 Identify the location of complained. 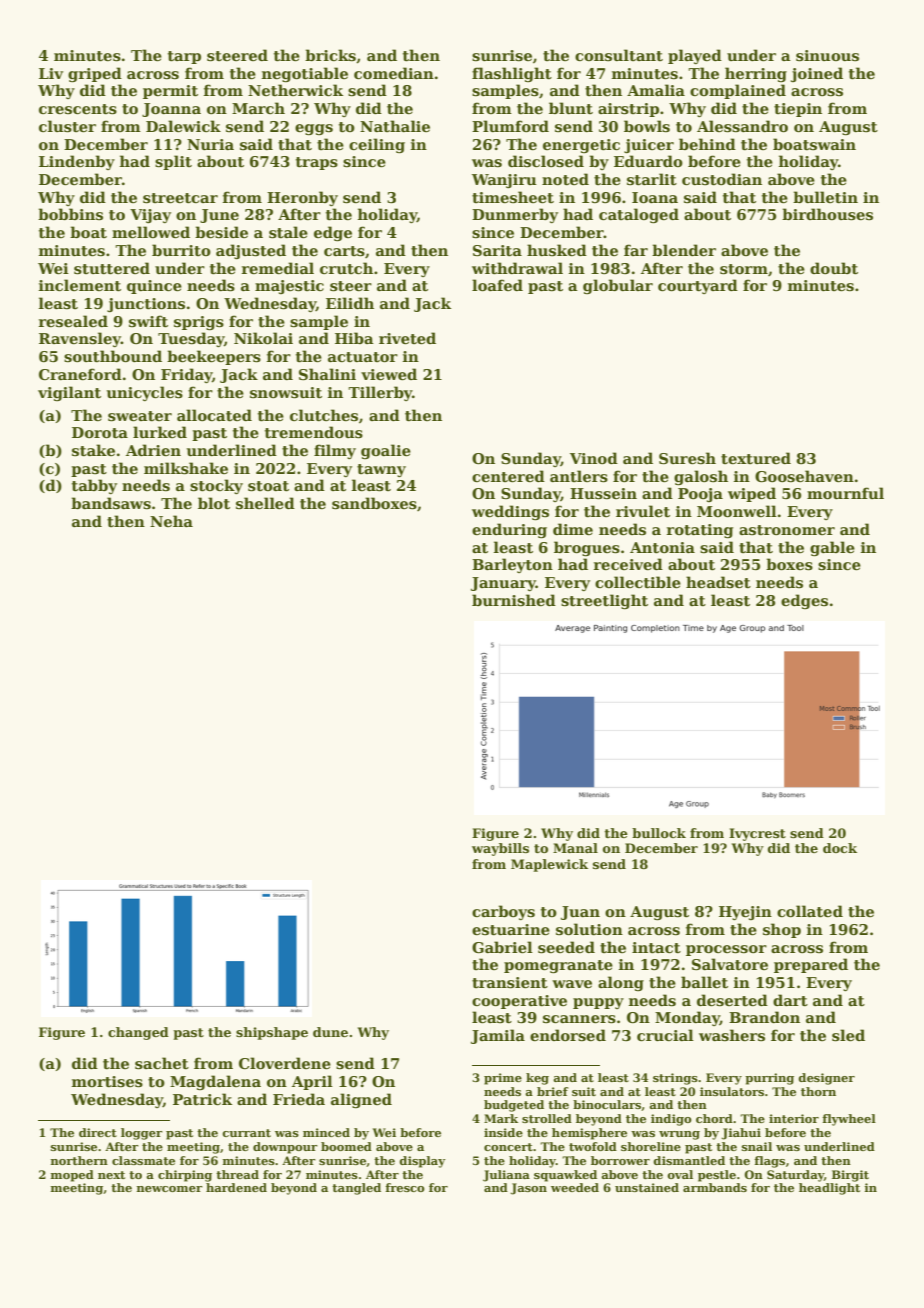
(738, 91).
